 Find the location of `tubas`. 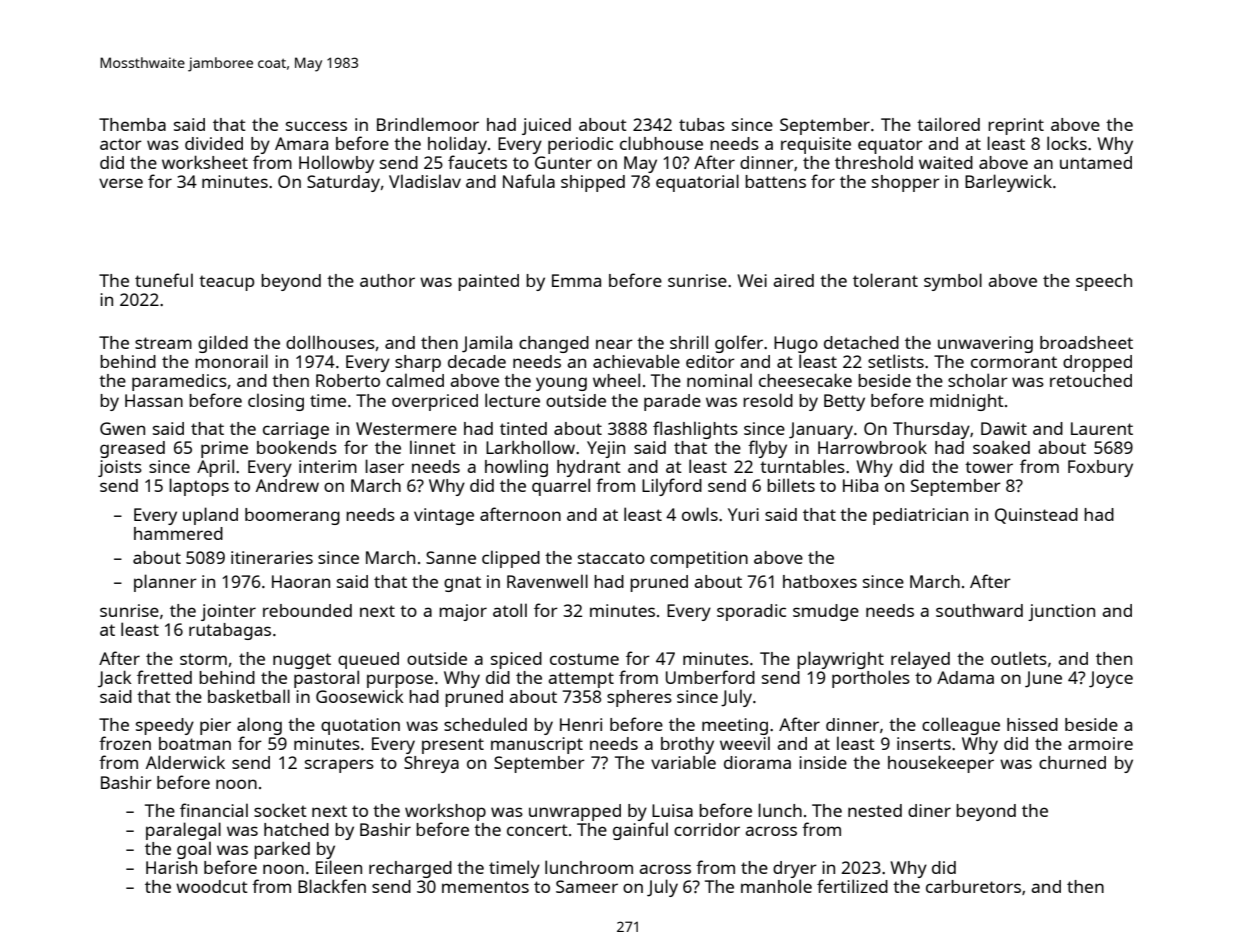

tubas is located at coordinates (702, 124).
